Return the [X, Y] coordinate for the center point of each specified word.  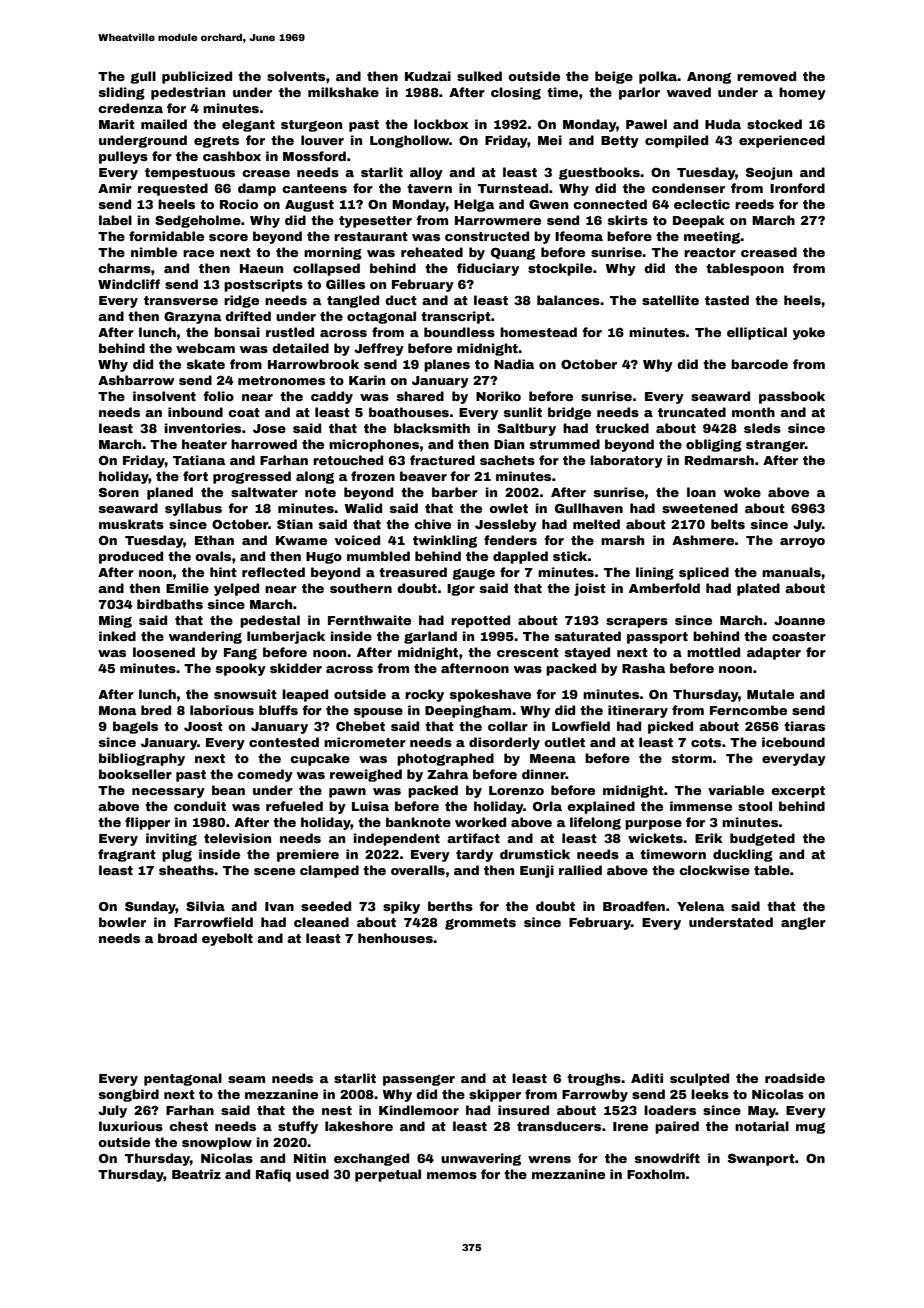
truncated [692, 412]
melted [596, 524]
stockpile [560, 269]
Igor [461, 590]
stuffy [298, 1127]
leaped [305, 695]
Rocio [239, 204]
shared [420, 396]
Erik [709, 838]
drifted [248, 316]
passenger [419, 1080]
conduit [200, 806]
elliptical [757, 333]
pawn [347, 793]
